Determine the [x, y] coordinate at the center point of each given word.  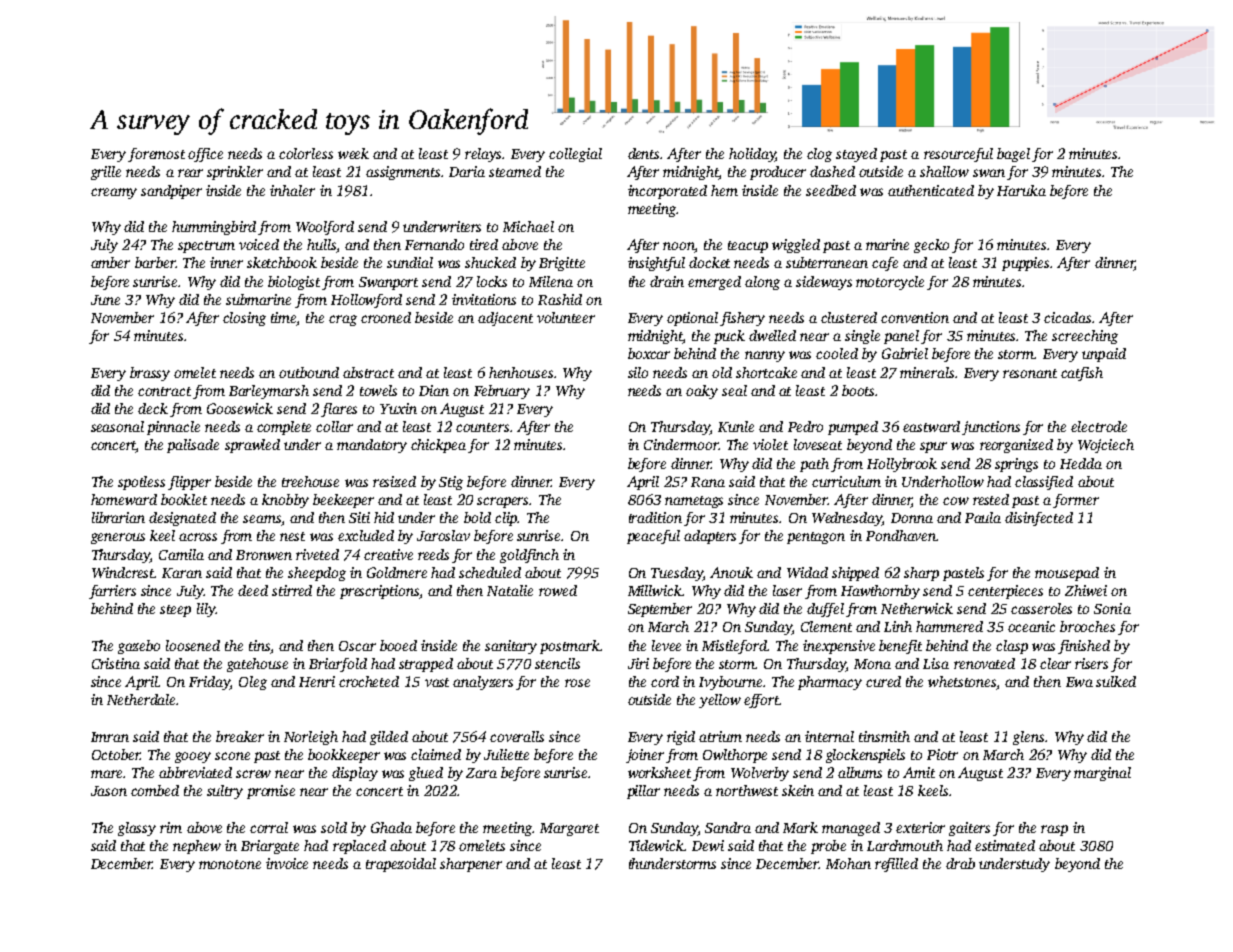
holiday [752, 155]
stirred [292, 590]
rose [577, 683]
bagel [1013, 155]
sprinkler [235, 173]
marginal [1102, 774]
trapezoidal [401, 865]
